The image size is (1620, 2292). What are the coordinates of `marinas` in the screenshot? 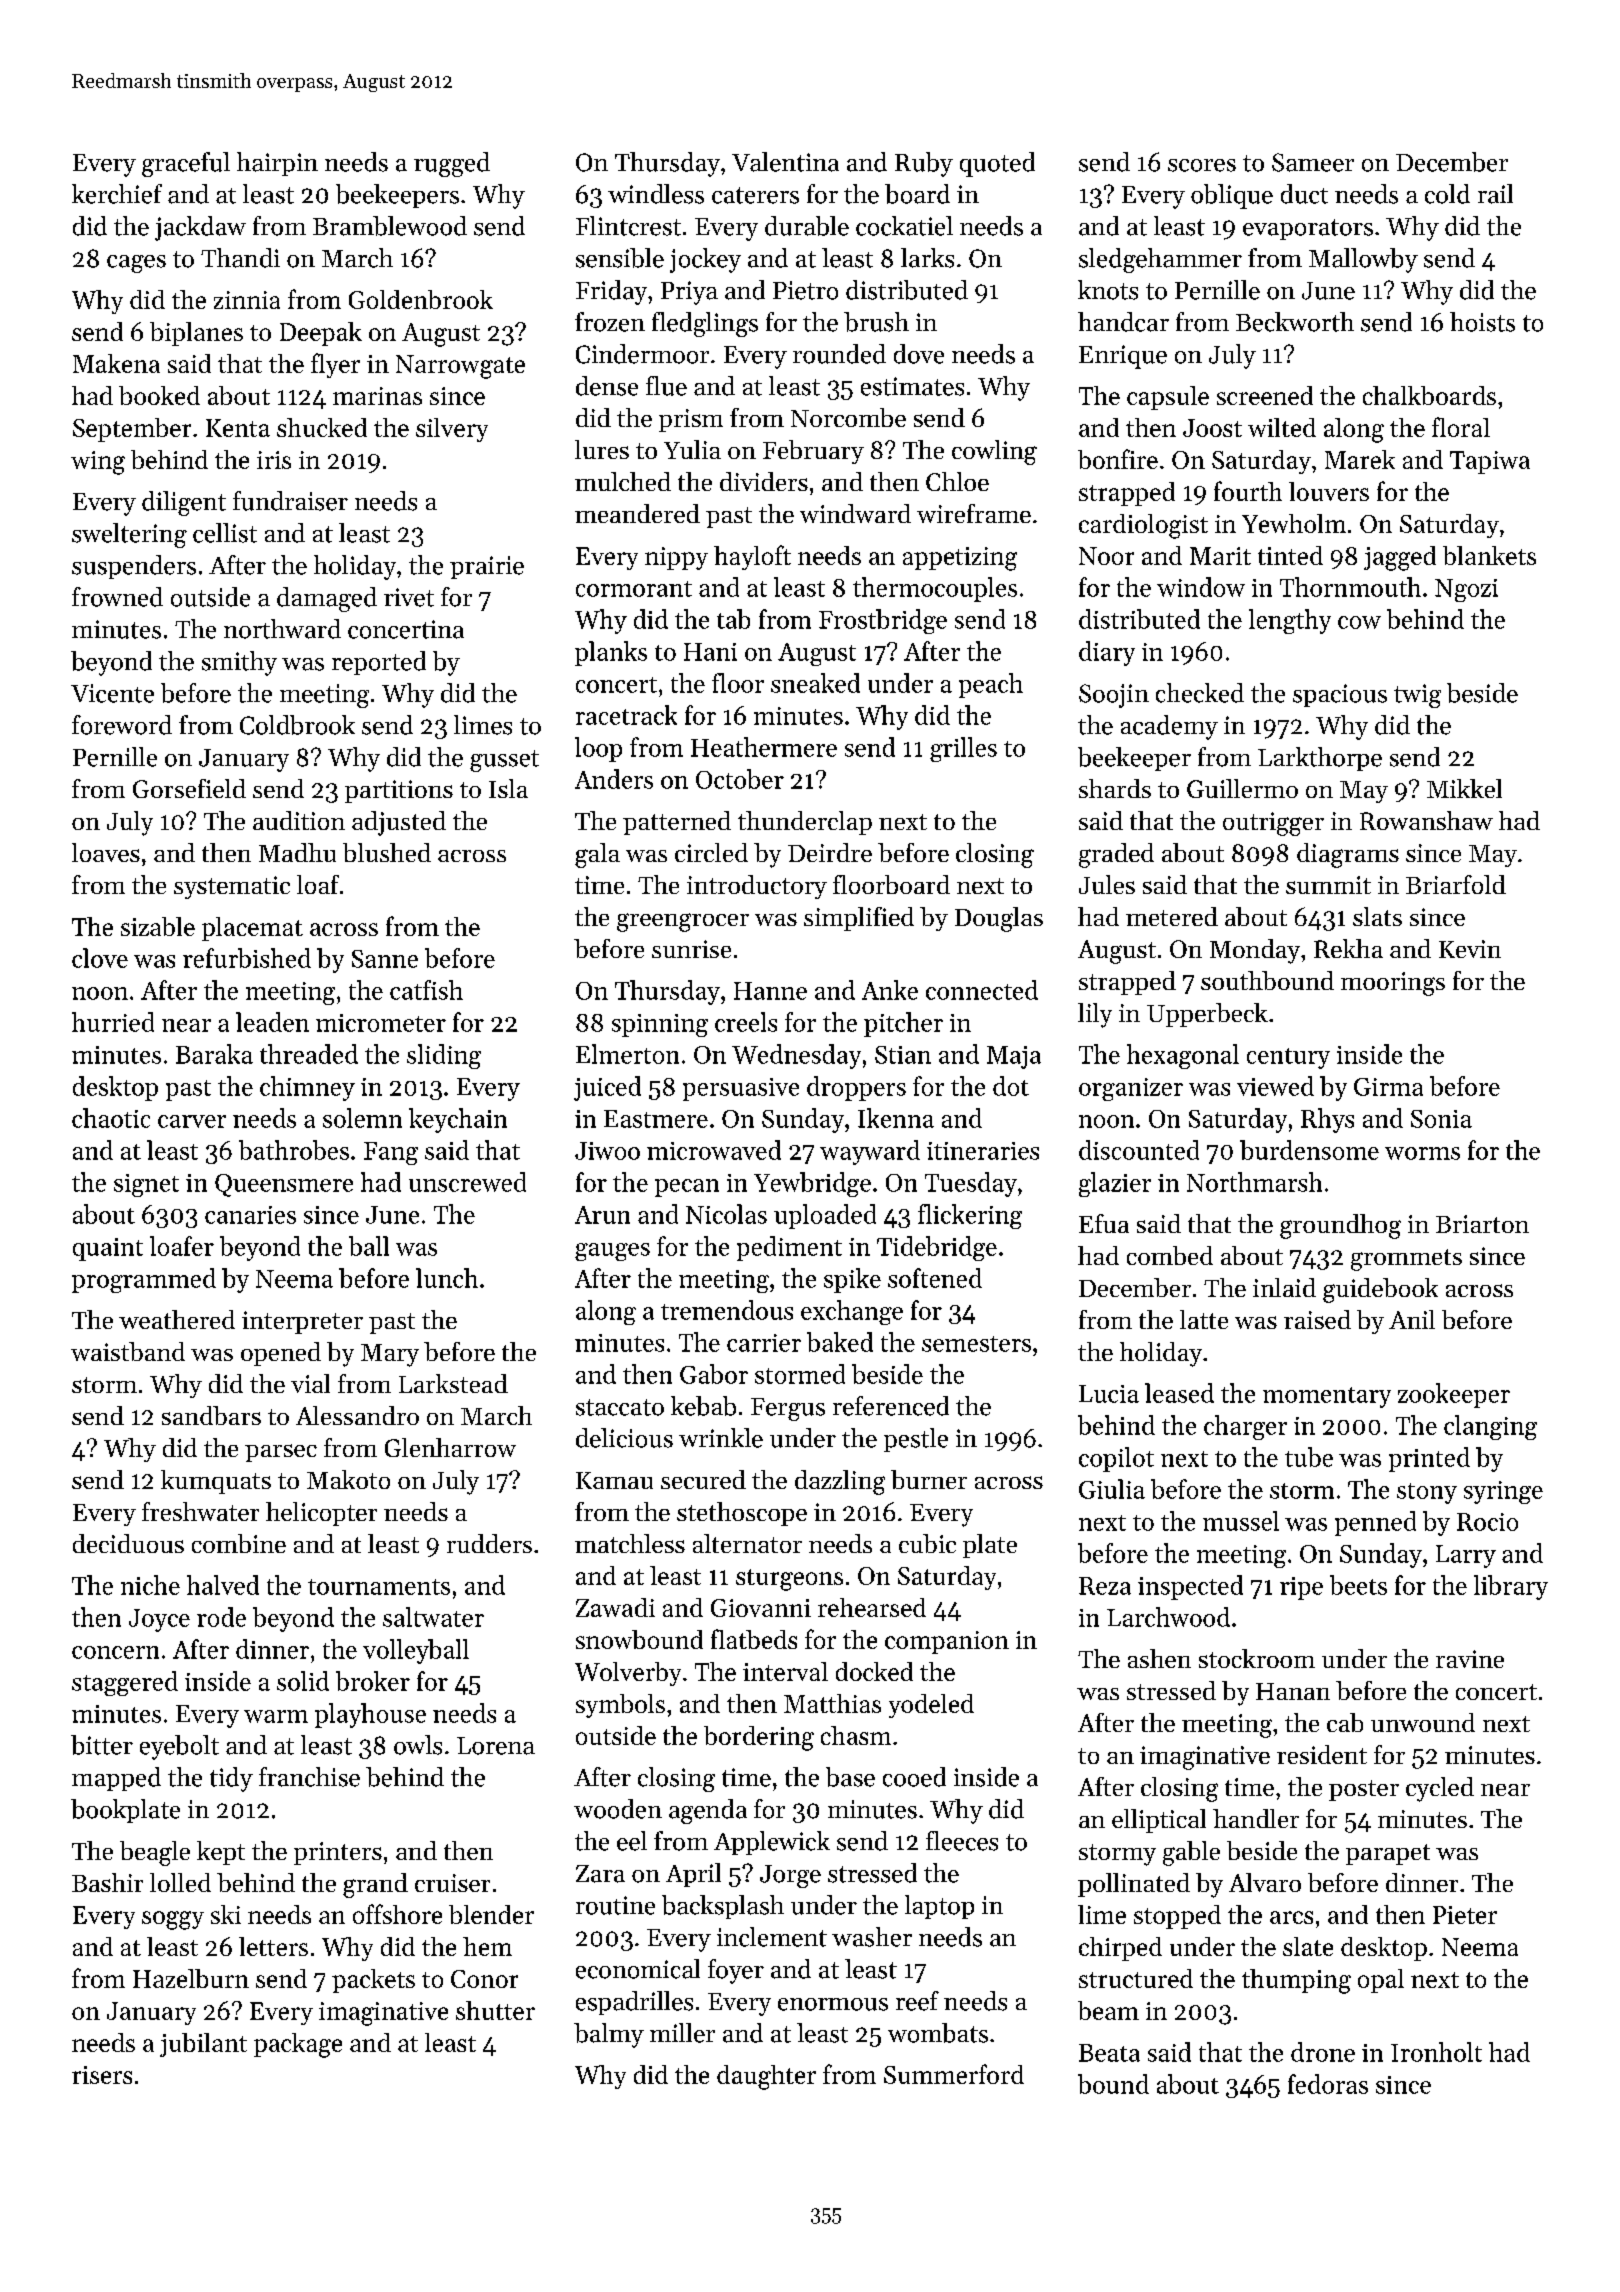 It's located at (377, 396).
